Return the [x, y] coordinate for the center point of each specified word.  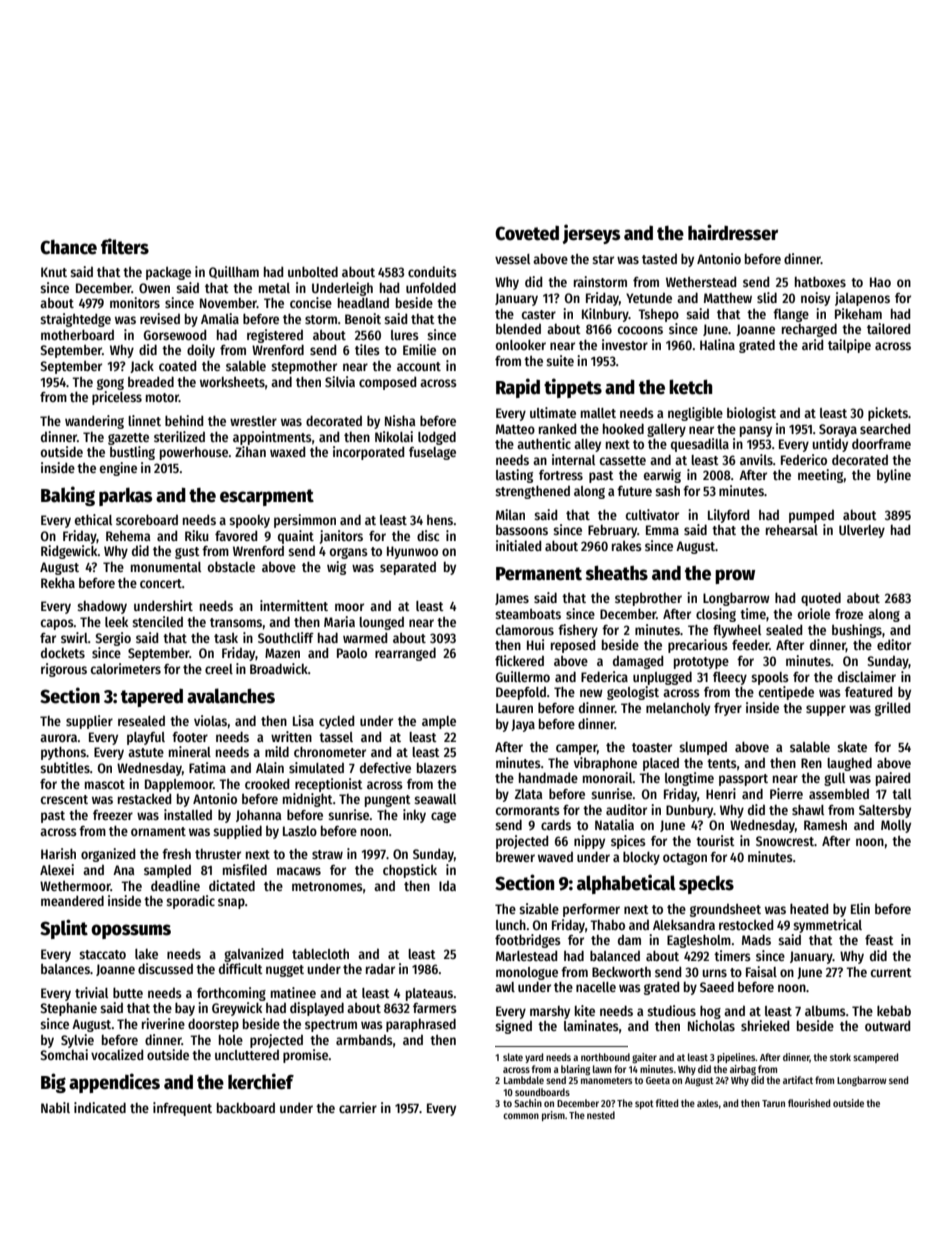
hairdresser [733, 232]
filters [125, 246]
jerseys [591, 234]
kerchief [261, 1081]
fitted [667, 1103]
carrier [358, 1107]
